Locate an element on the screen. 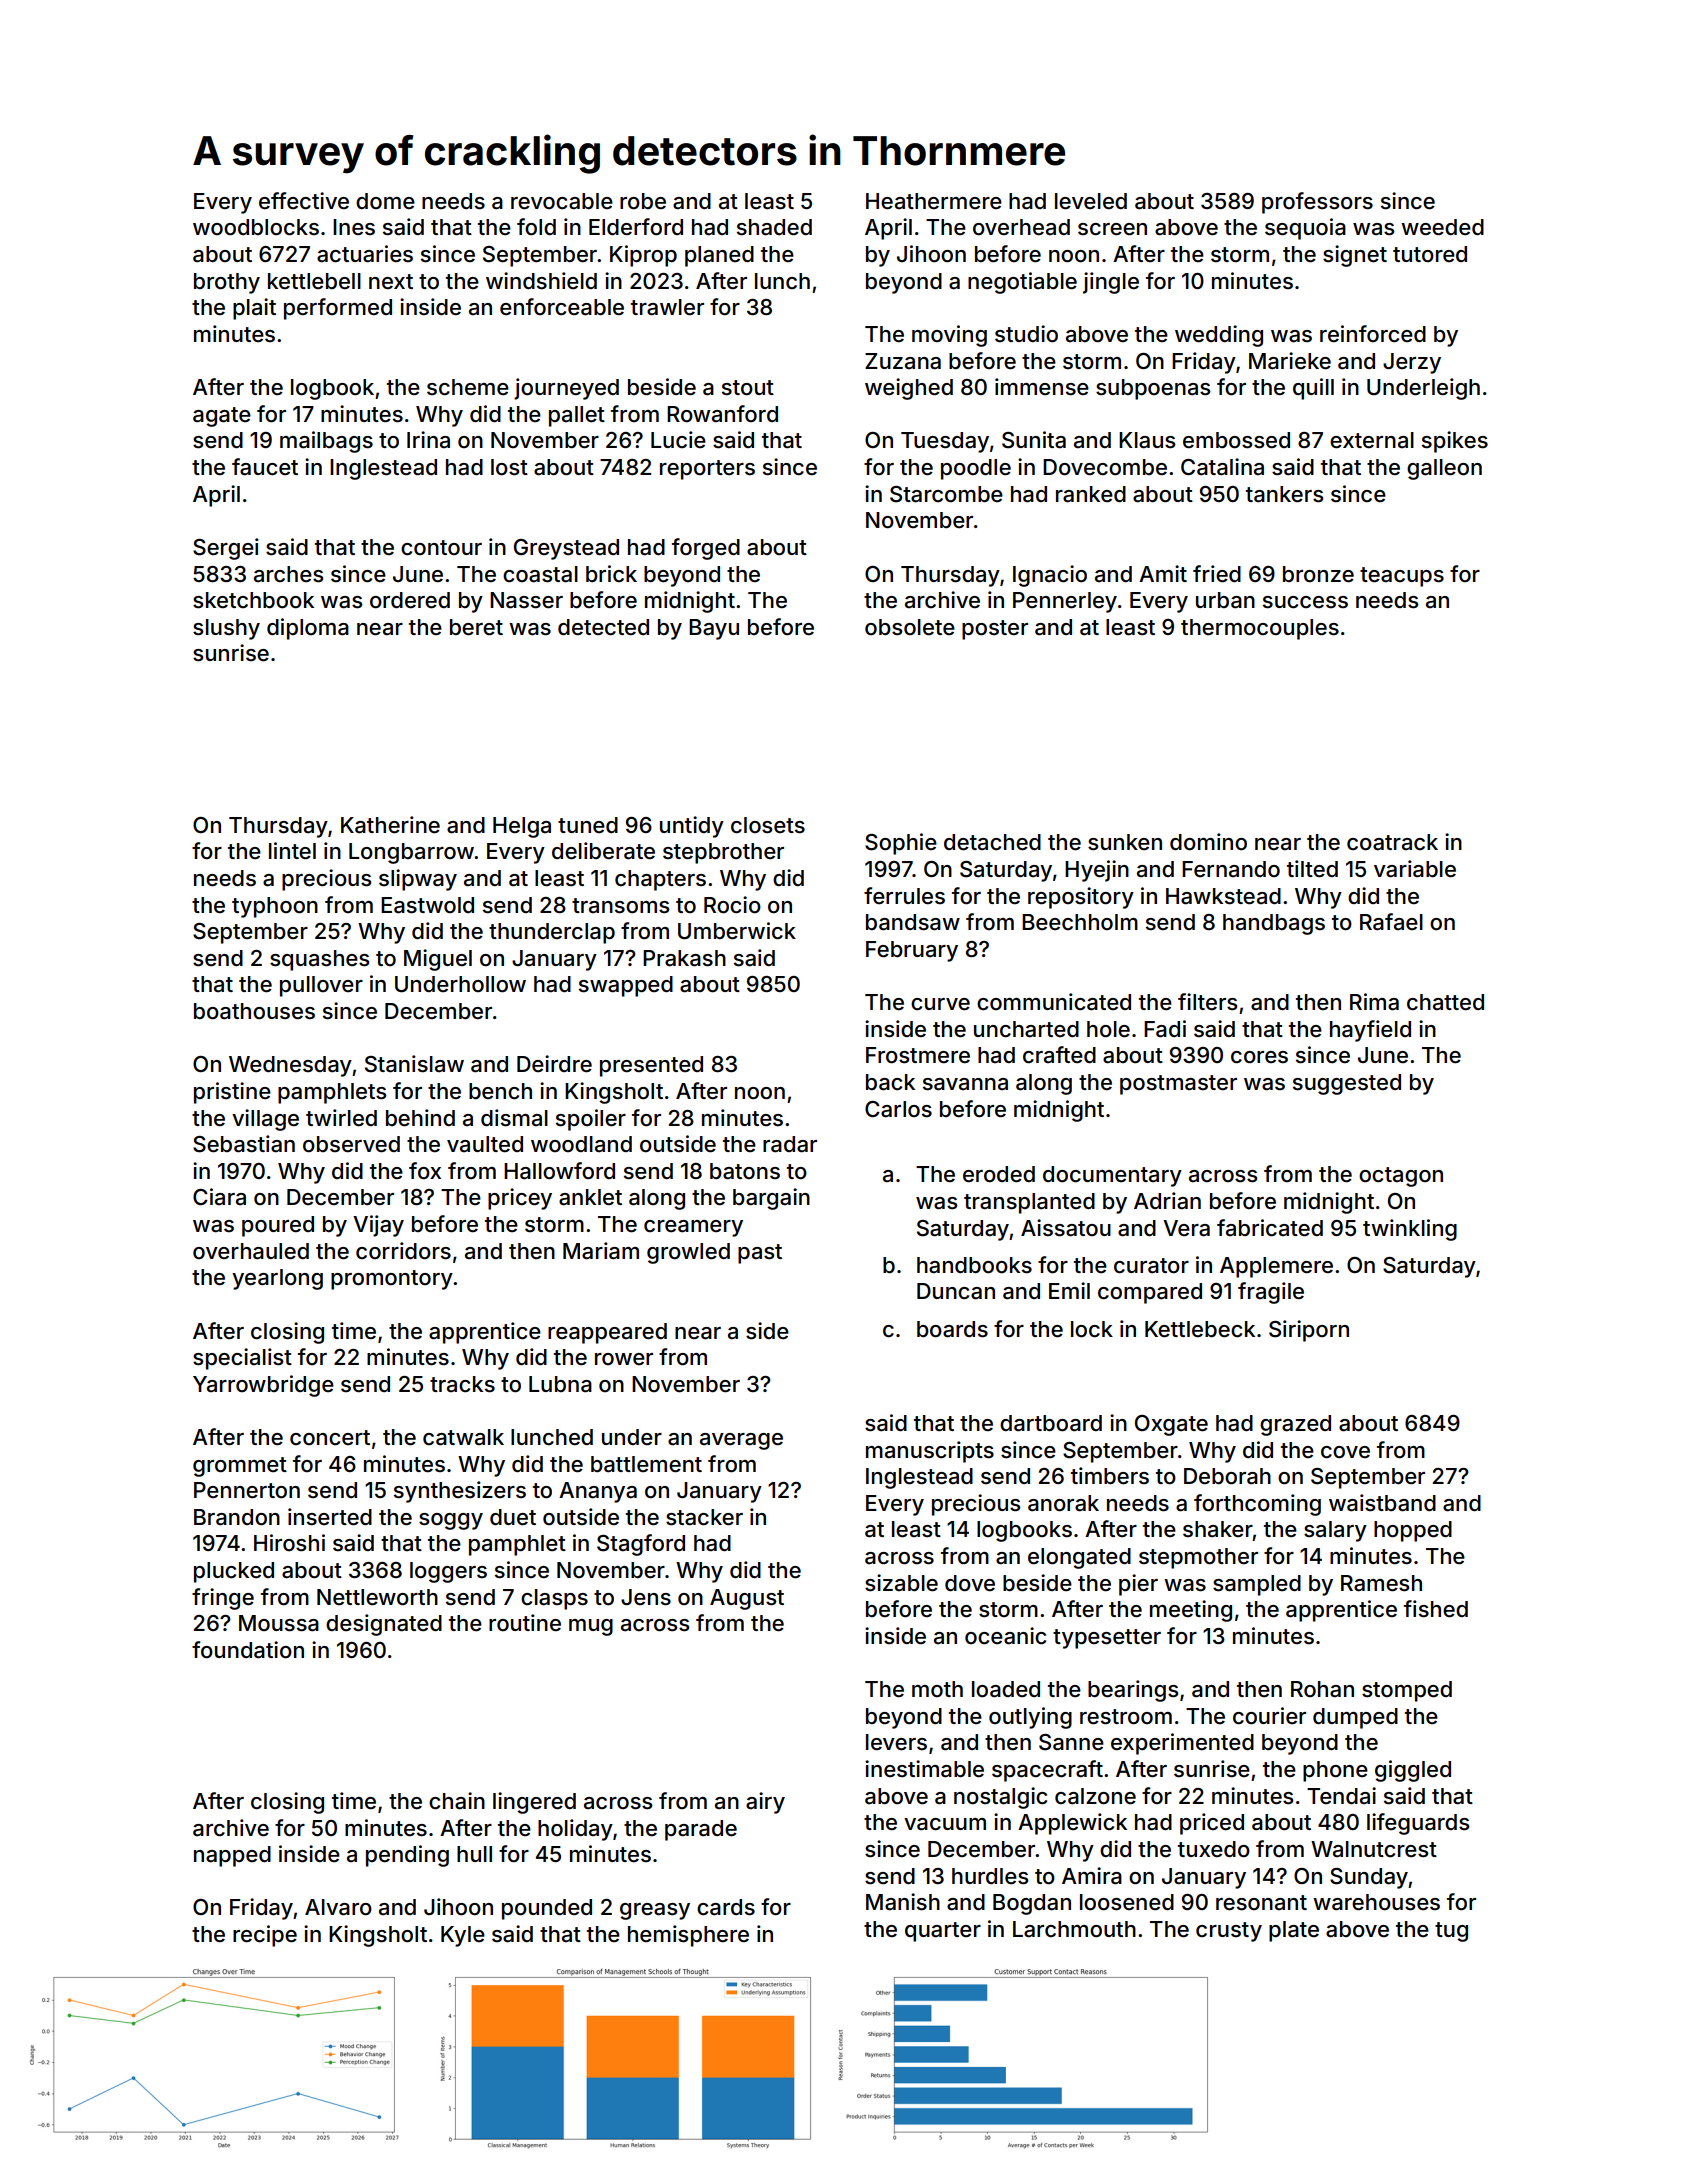  revocable is located at coordinates (562, 201).
